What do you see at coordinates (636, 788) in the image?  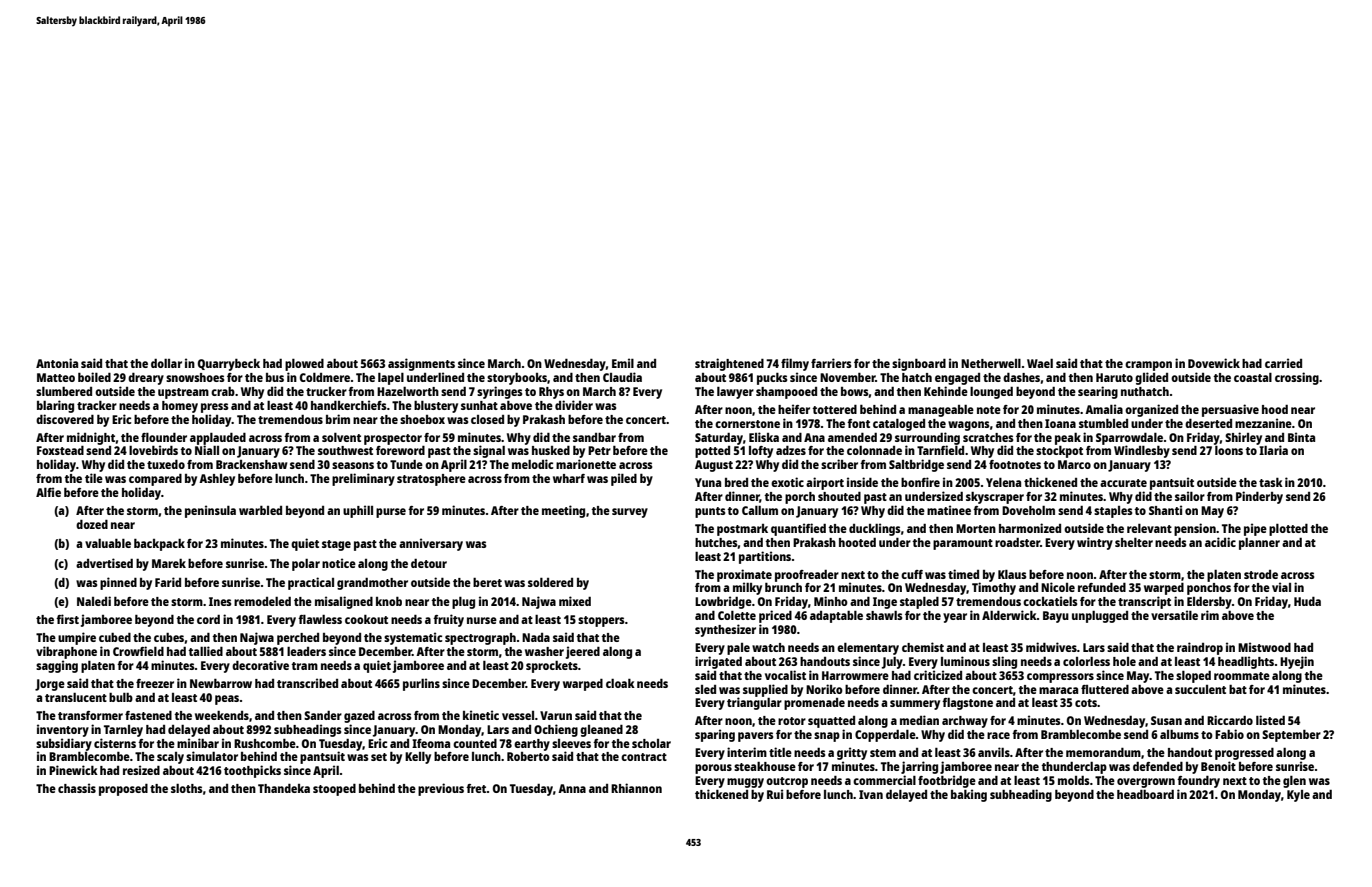 I see `Rhiannon` at bounding box center [636, 788].
